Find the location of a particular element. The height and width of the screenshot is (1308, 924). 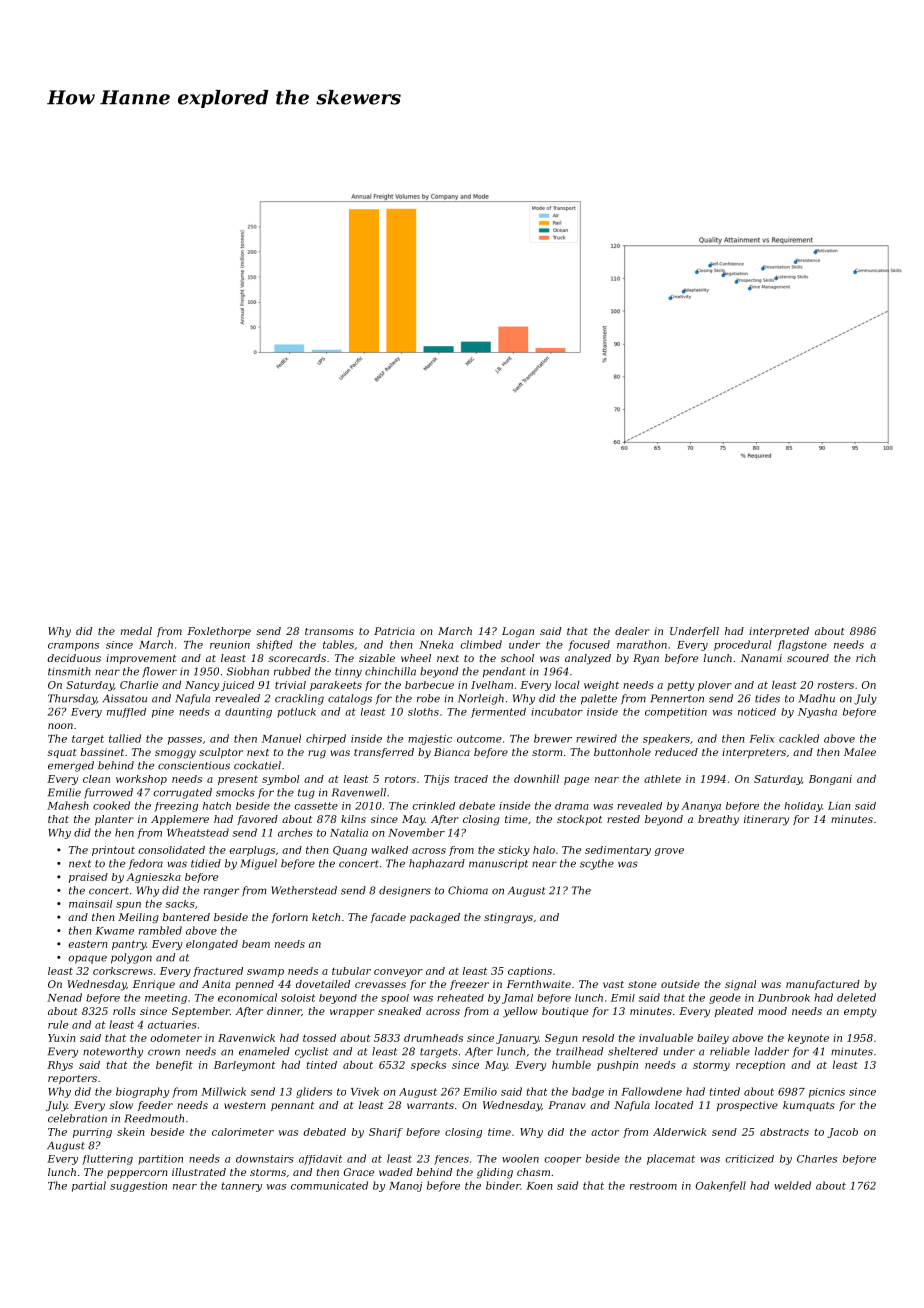

penned is located at coordinates (254, 985).
